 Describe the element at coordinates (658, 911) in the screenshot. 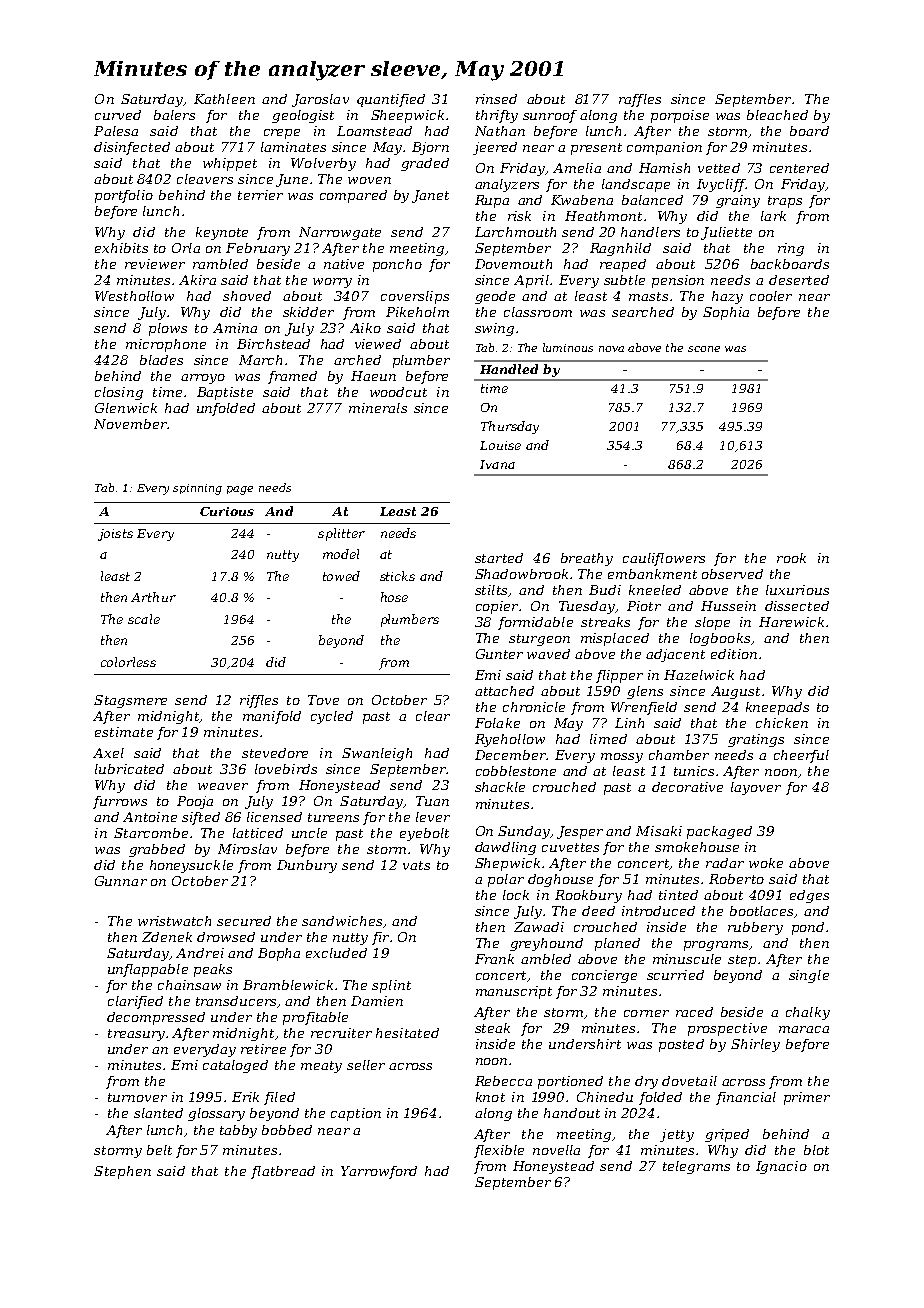

I see `introduced` at that location.
